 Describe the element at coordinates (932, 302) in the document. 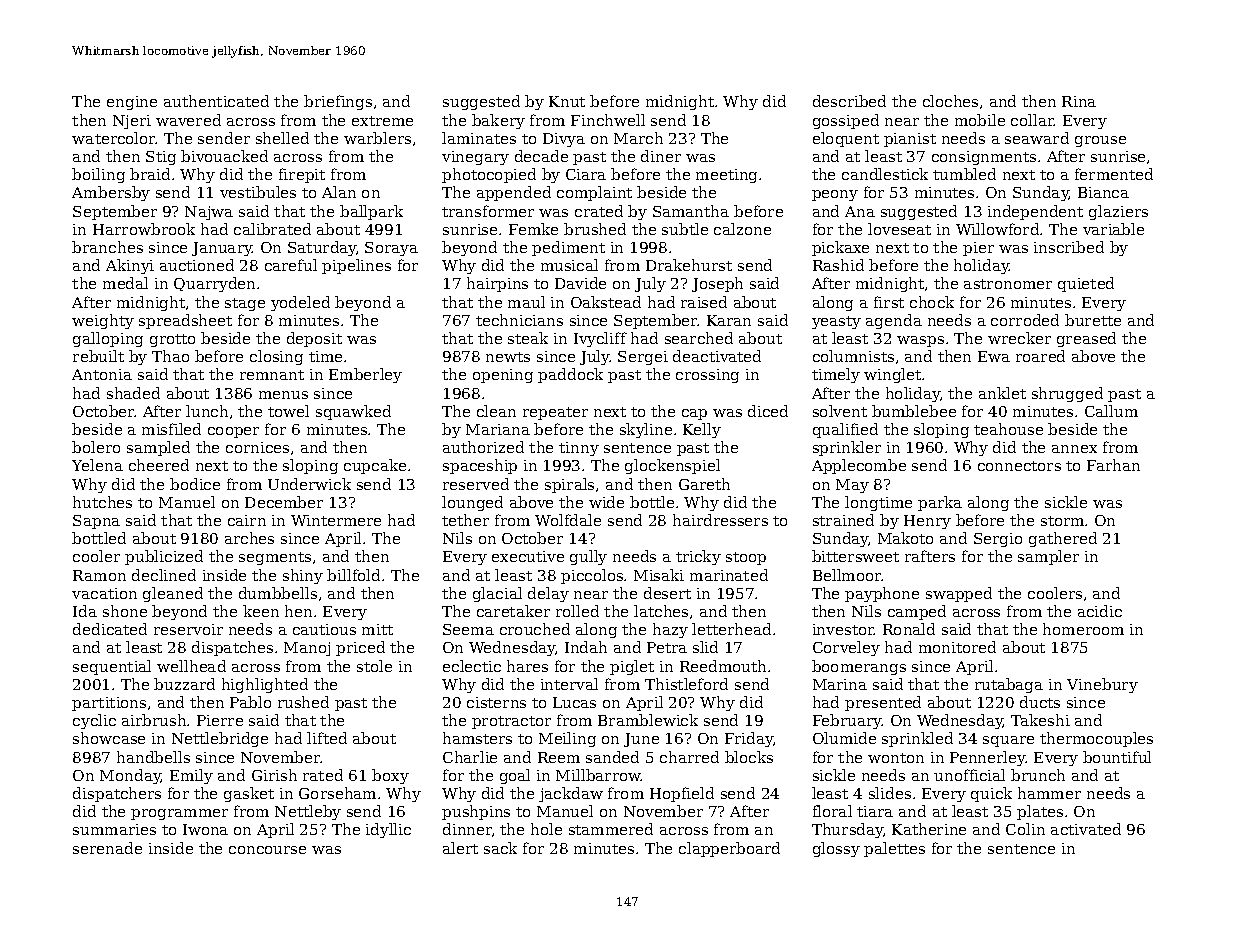

I see `chock` at that location.
